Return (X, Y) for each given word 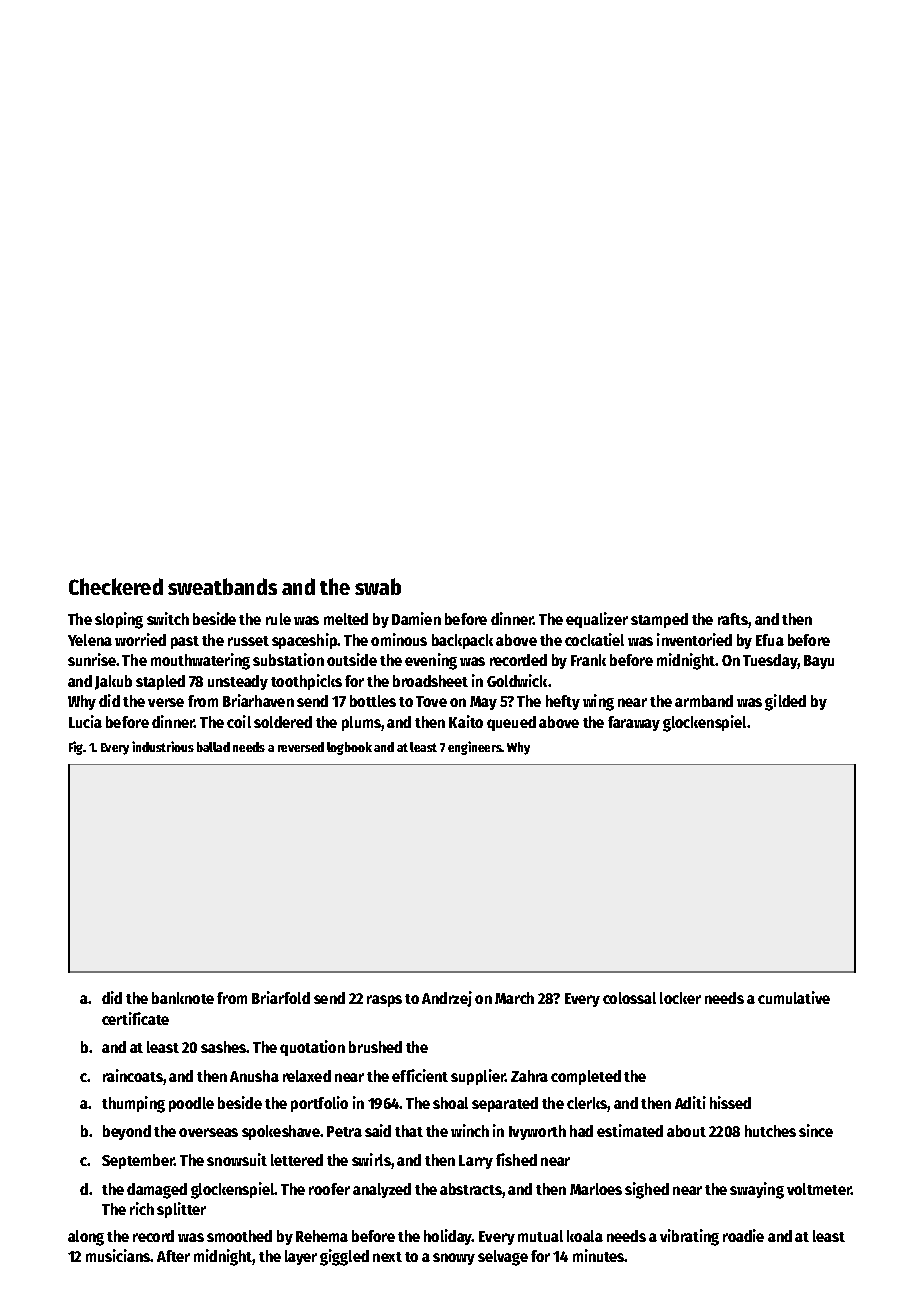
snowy (454, 1259)
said (378, 1130)
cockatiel (594, 639)
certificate (135, 1018)
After (173, 1256)
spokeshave (281, 1132)
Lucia (85, 721)
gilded (785, 702)
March (514, 998)
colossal (629, 998)
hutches (770, 1131)
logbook (349, 748)
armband (704, 701)
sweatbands (222, 586)
